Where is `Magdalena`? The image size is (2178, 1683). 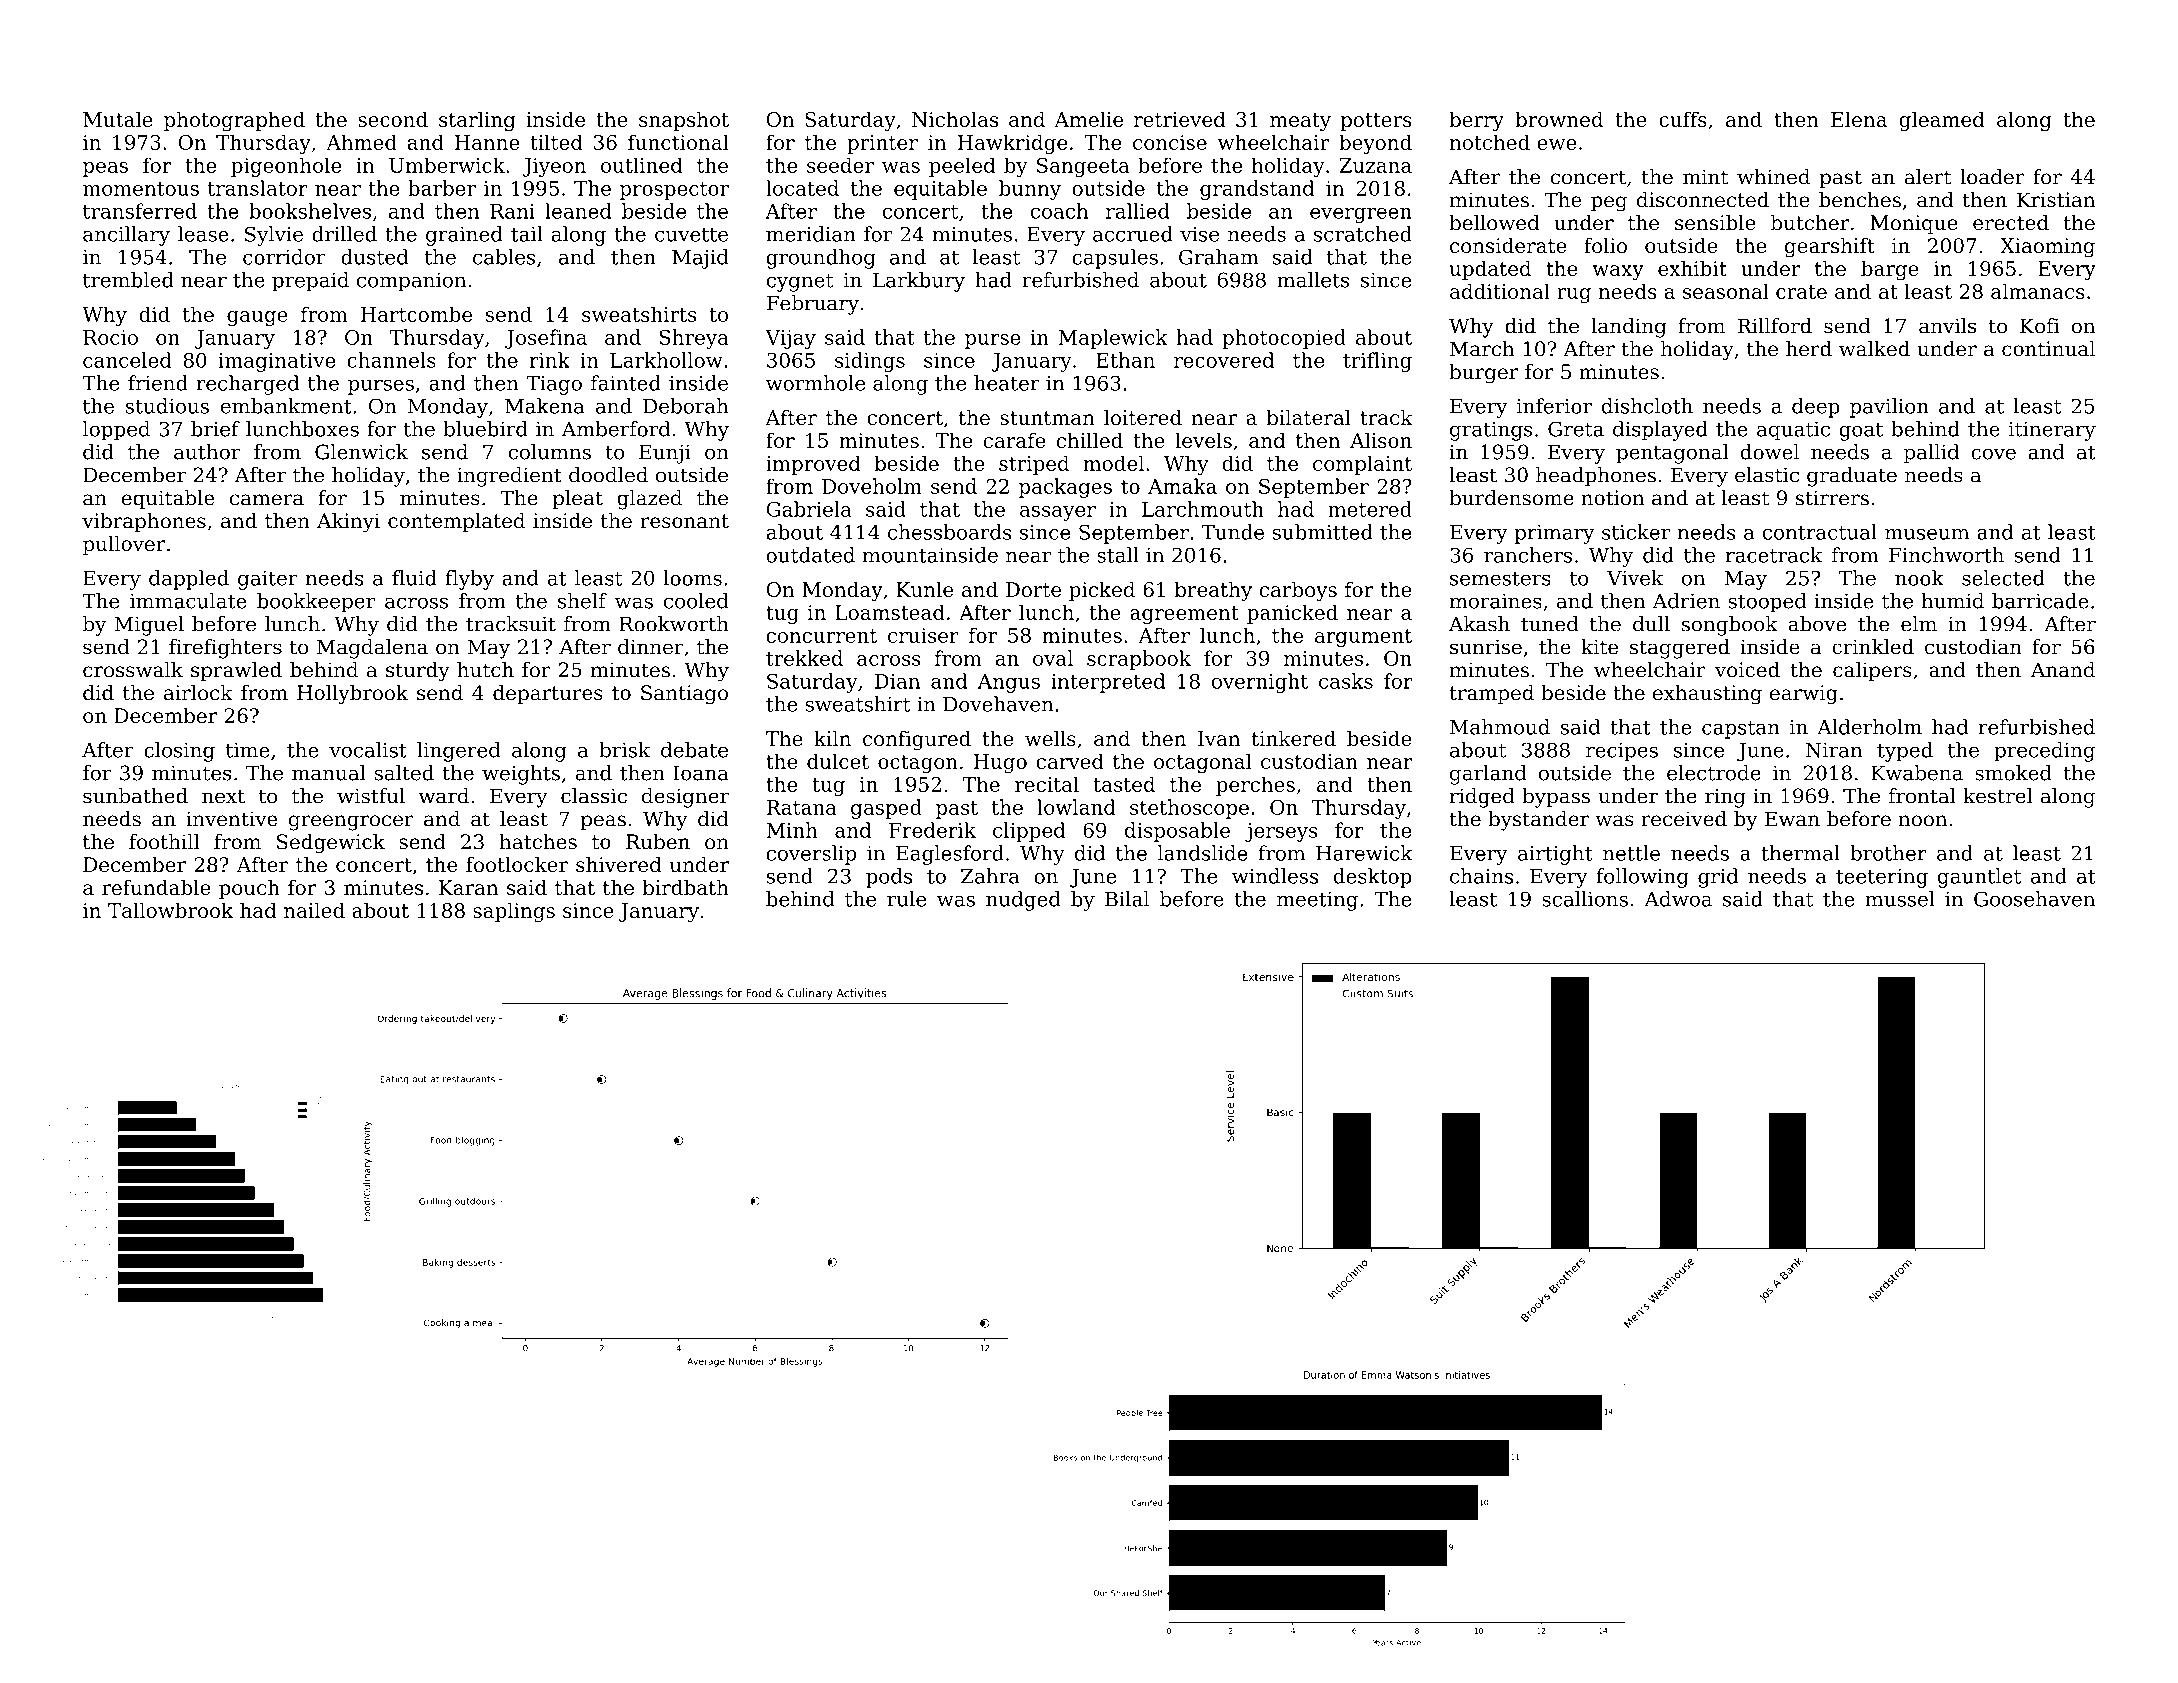 Magdalena is located at coordinates (372, 649).
